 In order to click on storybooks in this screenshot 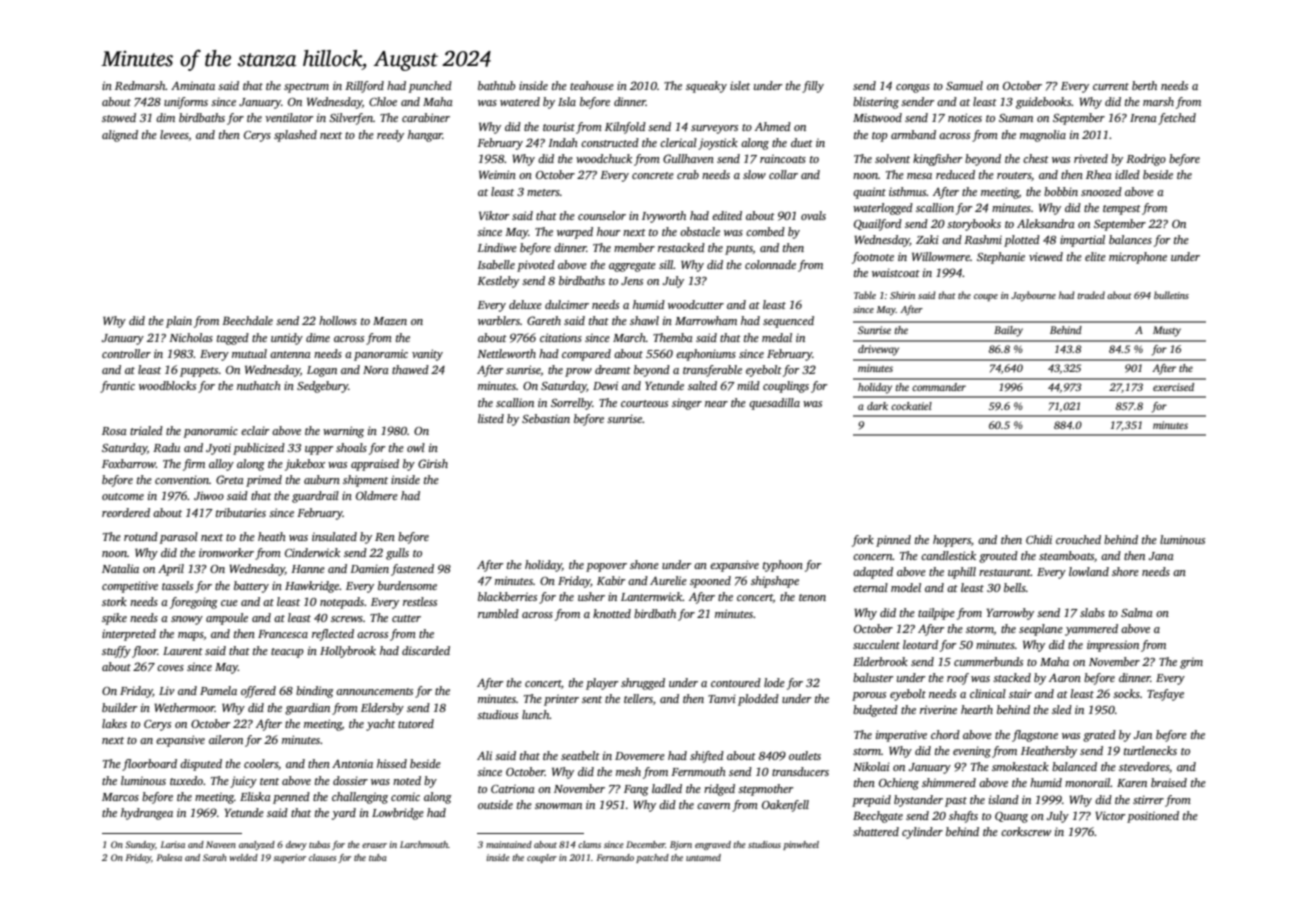, I will do `click(974, 225)`.
